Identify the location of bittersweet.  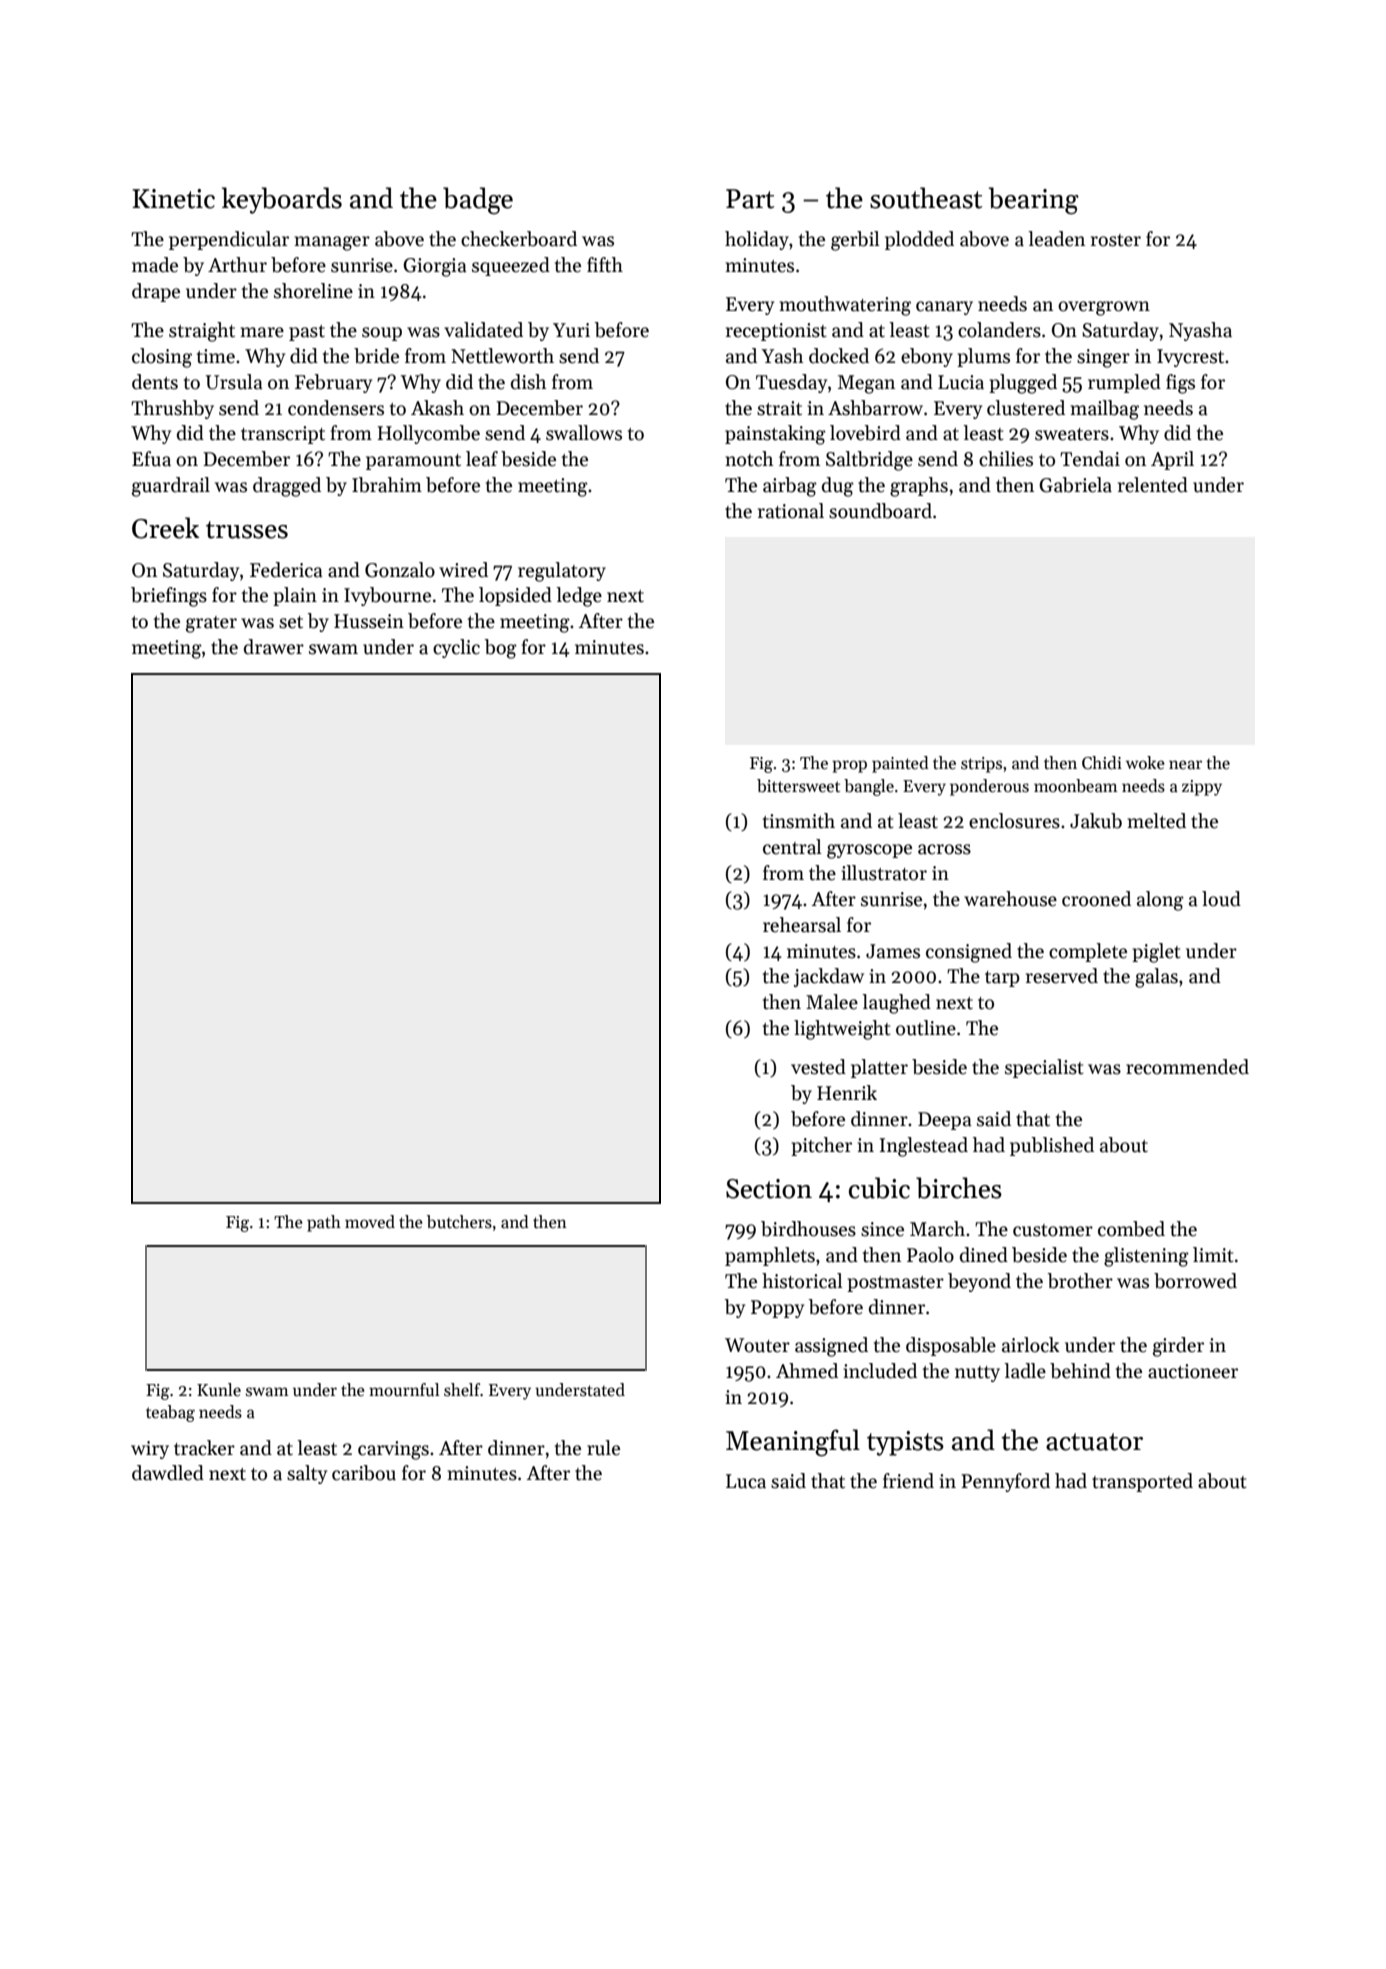
(798, 786).
